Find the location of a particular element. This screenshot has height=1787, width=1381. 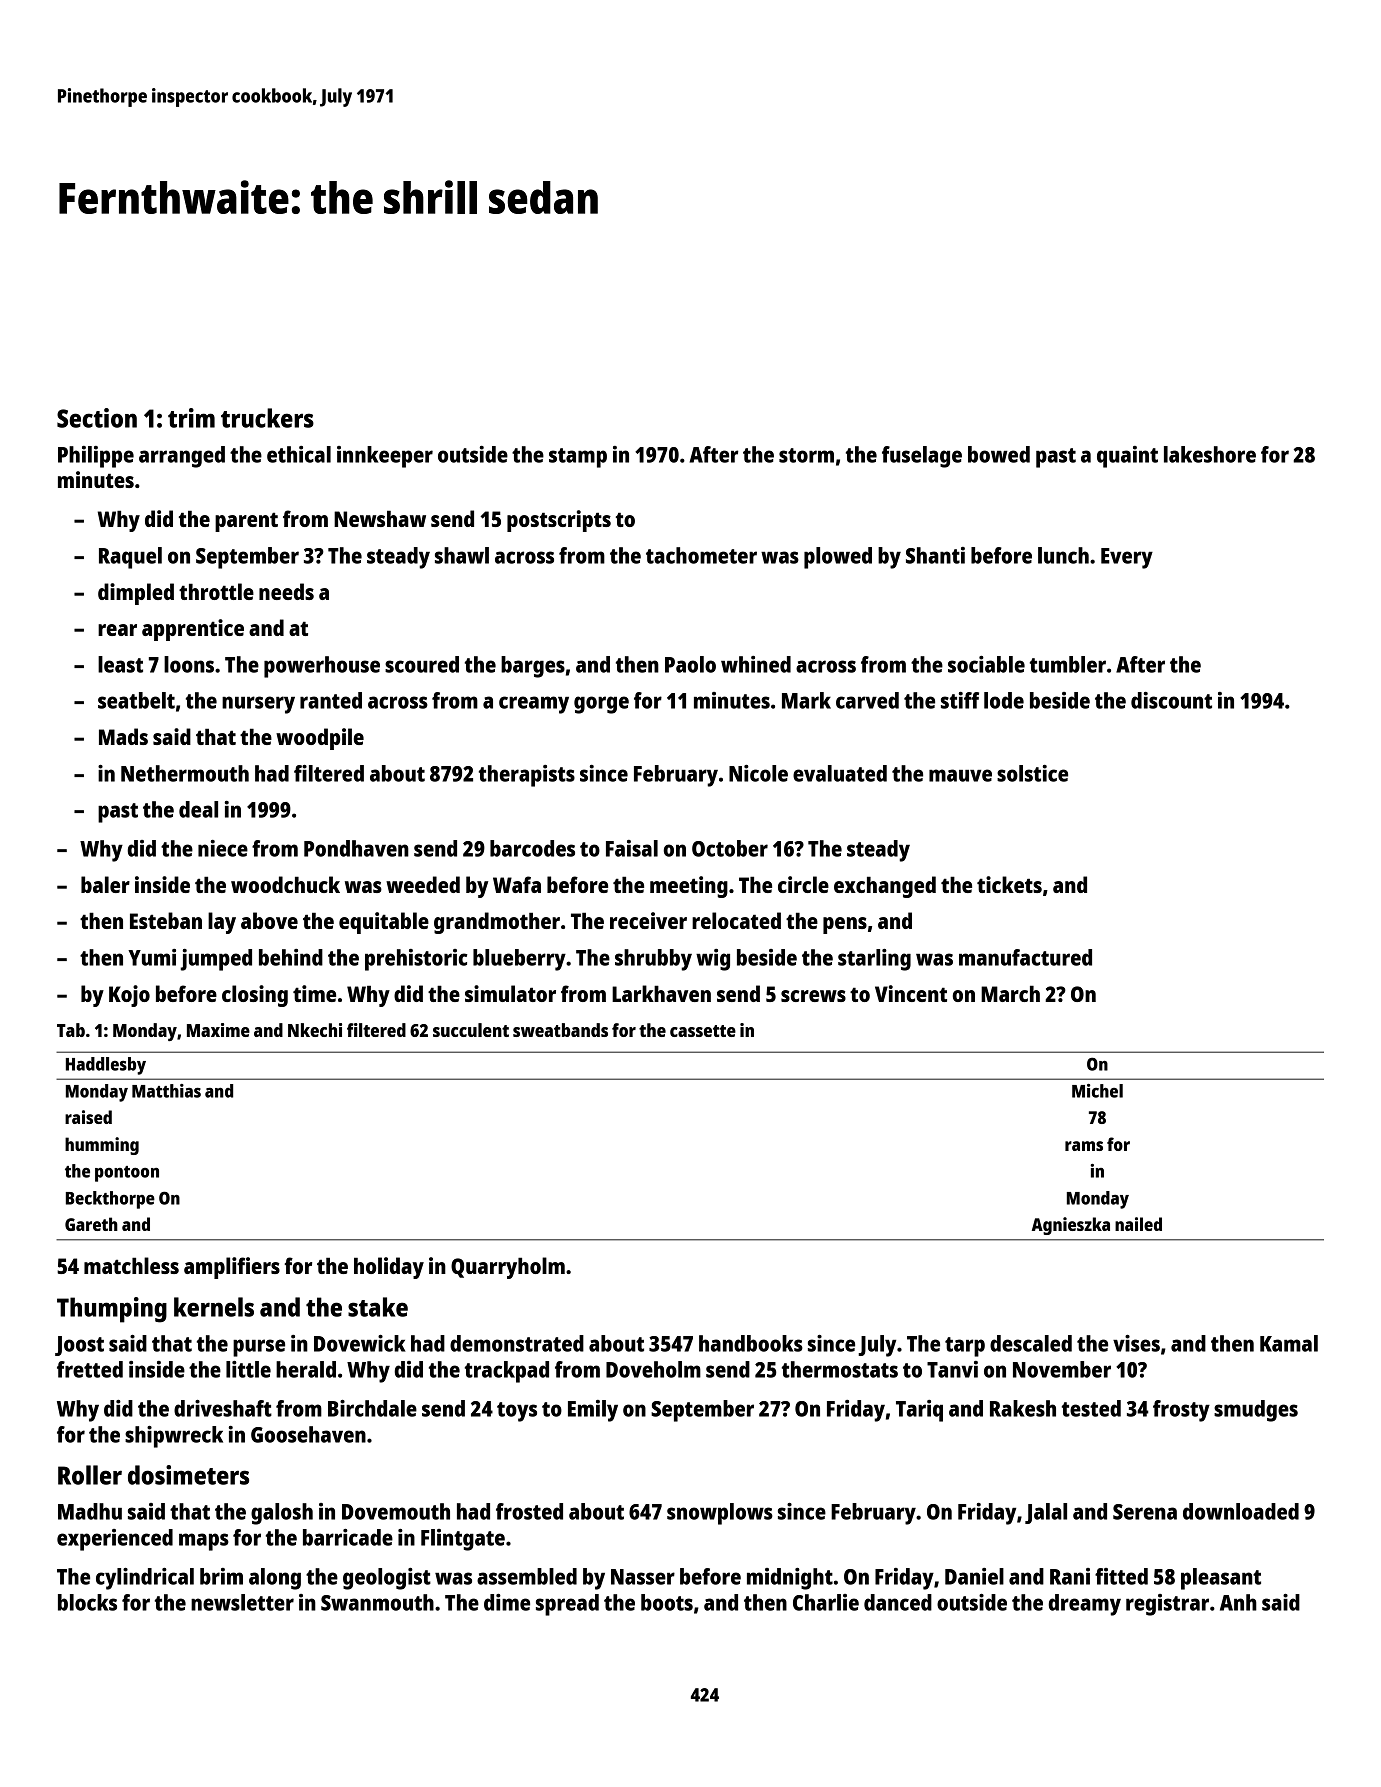

deal is located at coordinates (198, 809).
